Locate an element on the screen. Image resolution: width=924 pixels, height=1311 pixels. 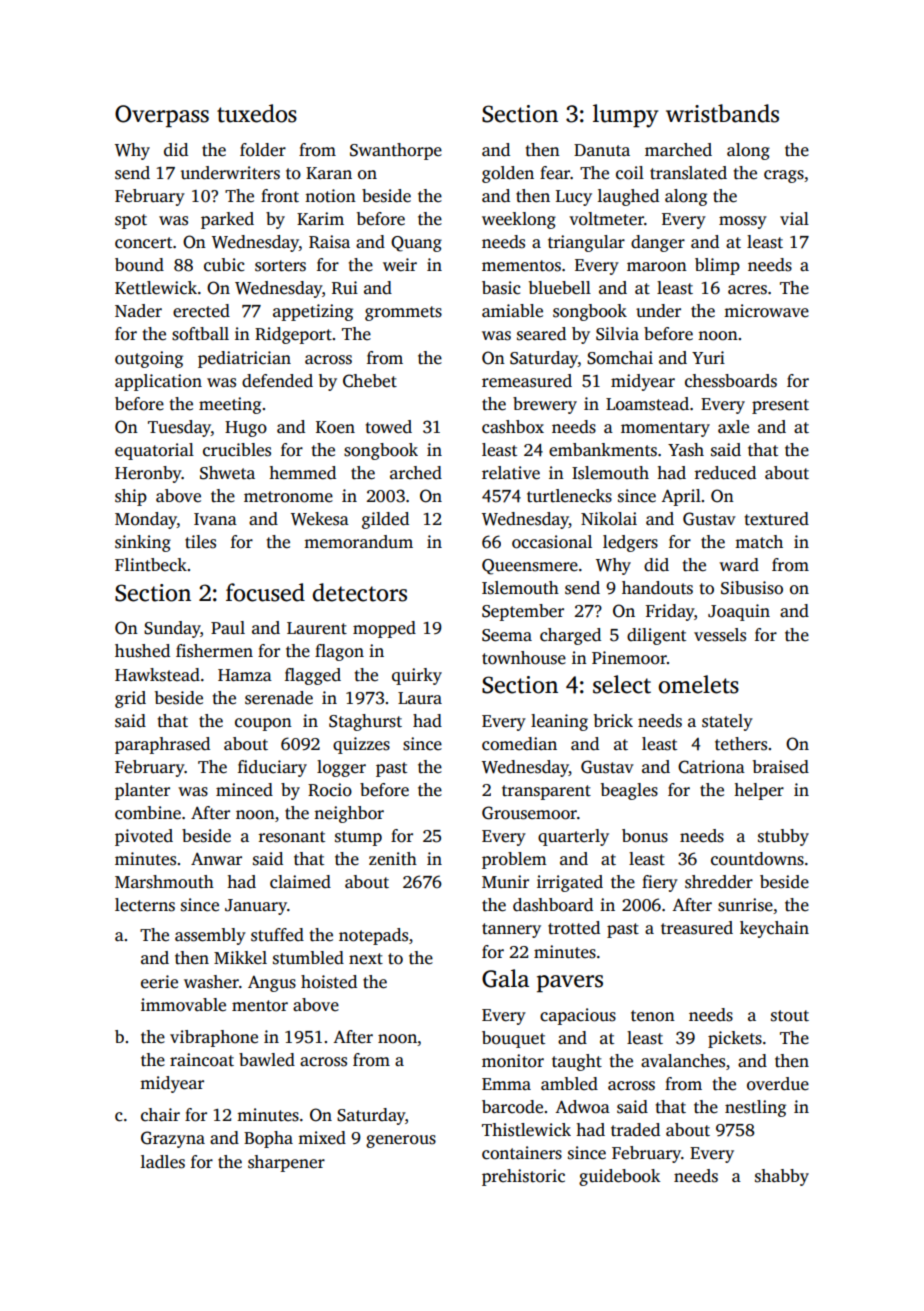
Overpass is located at coordinates (162, 116).
